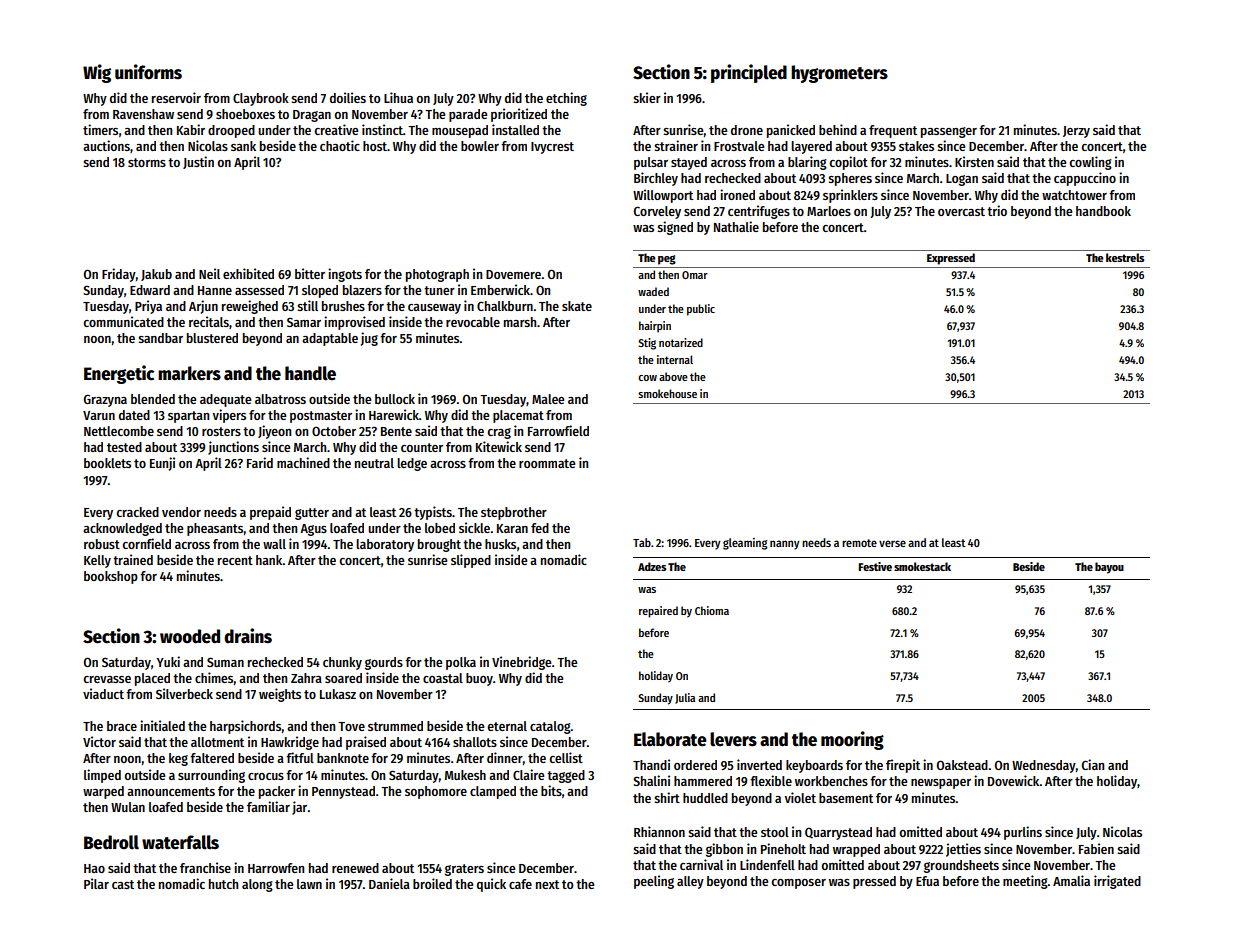 The image size is (1233, 952). What do you see at coordinates (211, 776) in the screenshot?
I see `surrounding` at bounding box center [211, 776].
